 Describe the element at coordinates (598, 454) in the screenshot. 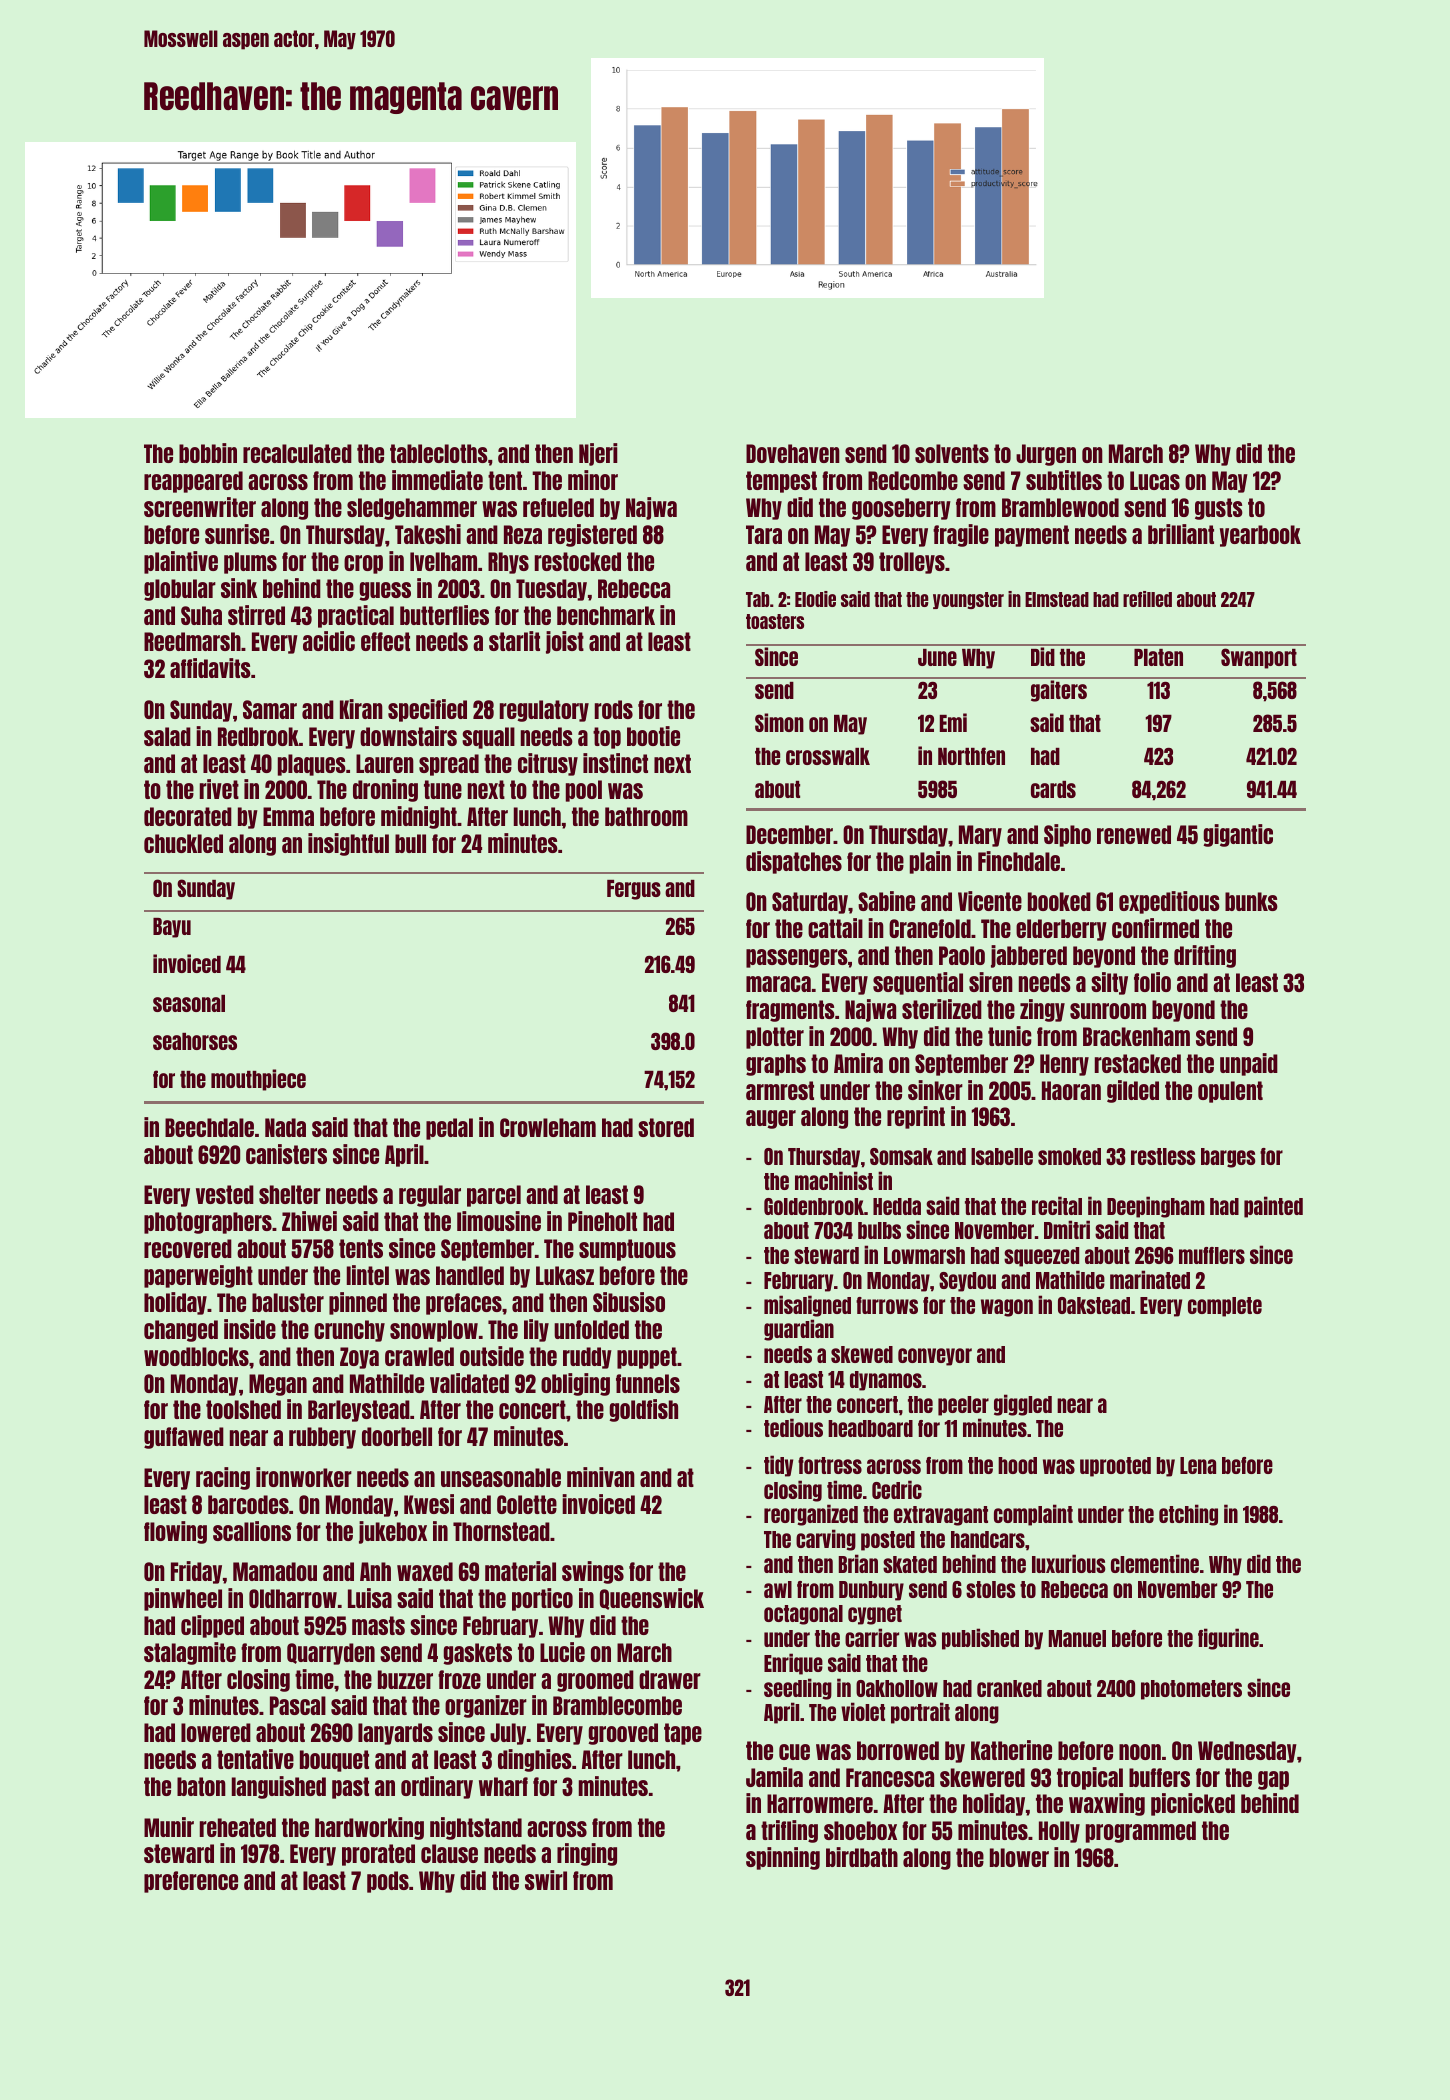

I see `Njeri` at that location.
